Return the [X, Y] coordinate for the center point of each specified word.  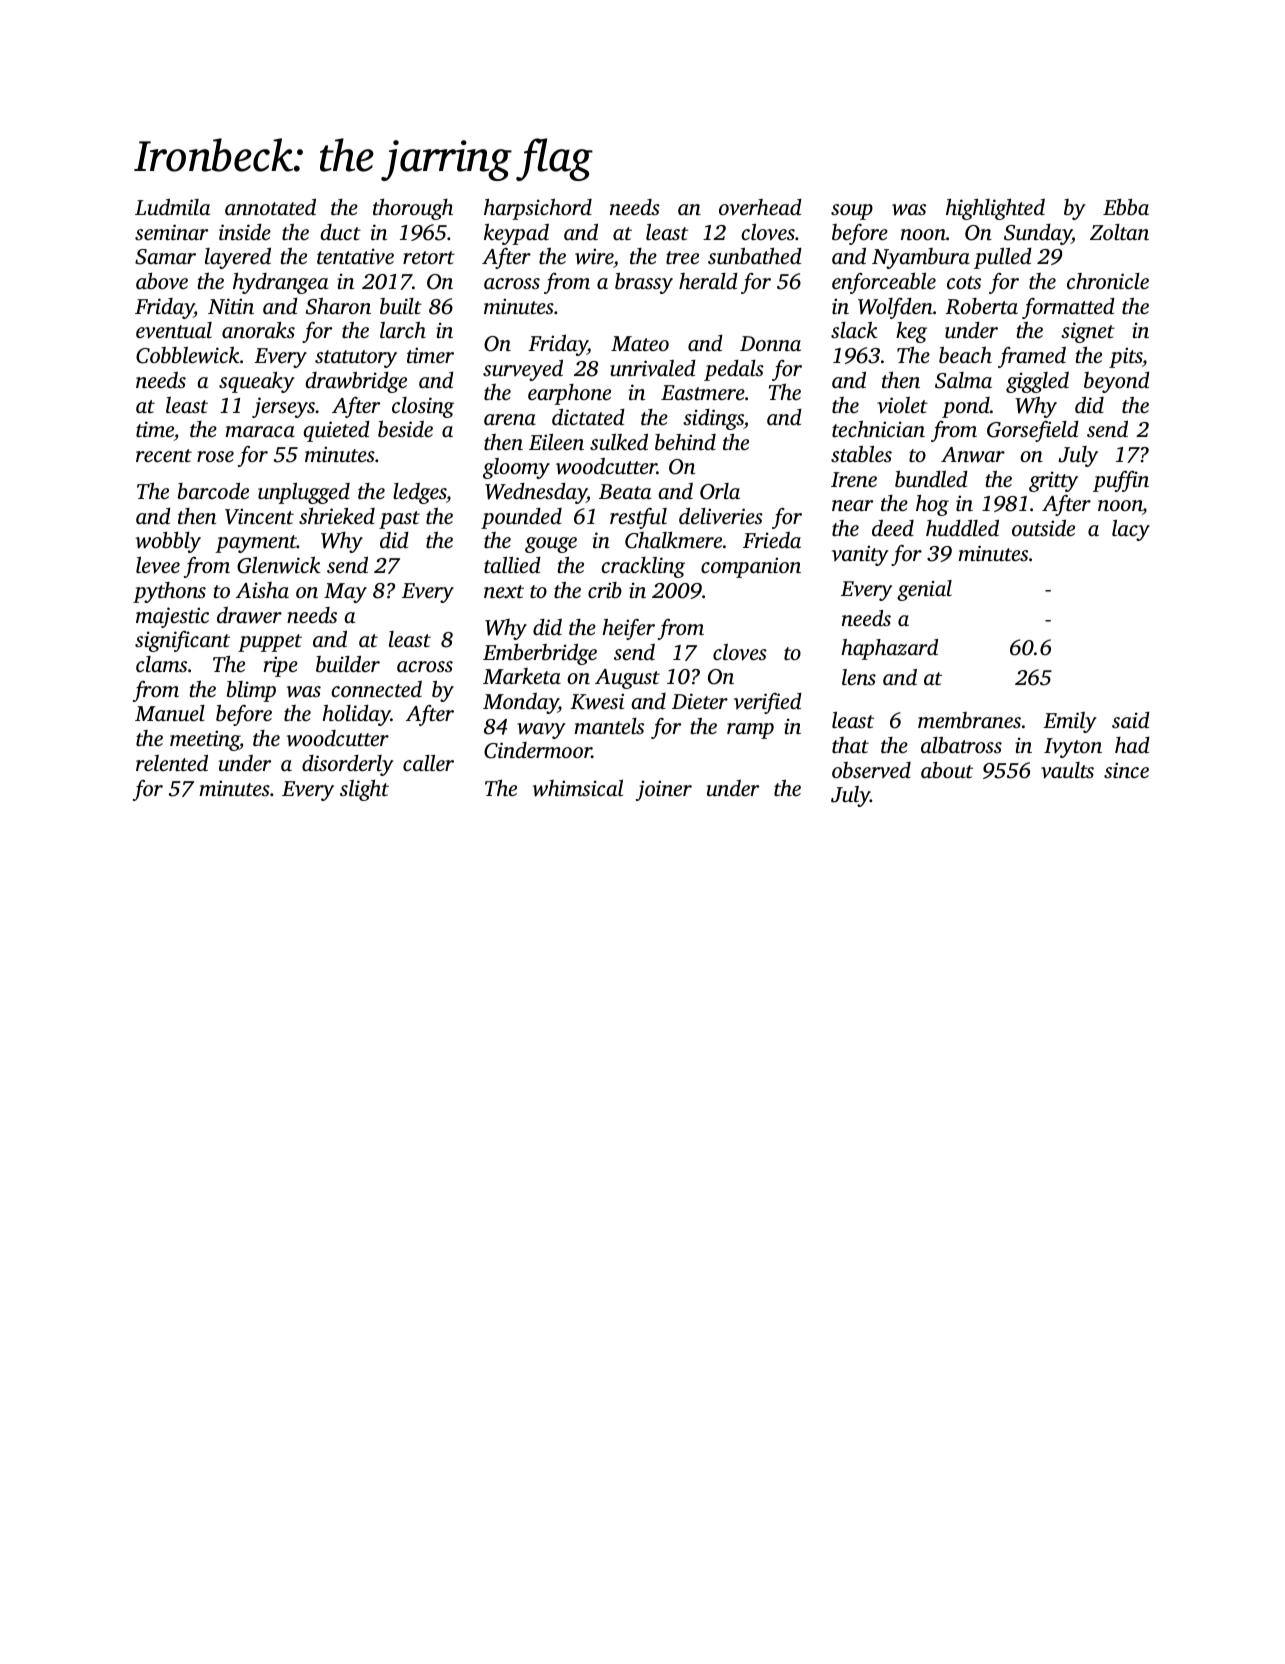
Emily [1069, 722]
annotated [270, 207]
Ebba [1126, 207]
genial [924, 590]
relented [172, 763]
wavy [541, 731]
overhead [760, 207]
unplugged [304, 493]
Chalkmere [673, 540]
